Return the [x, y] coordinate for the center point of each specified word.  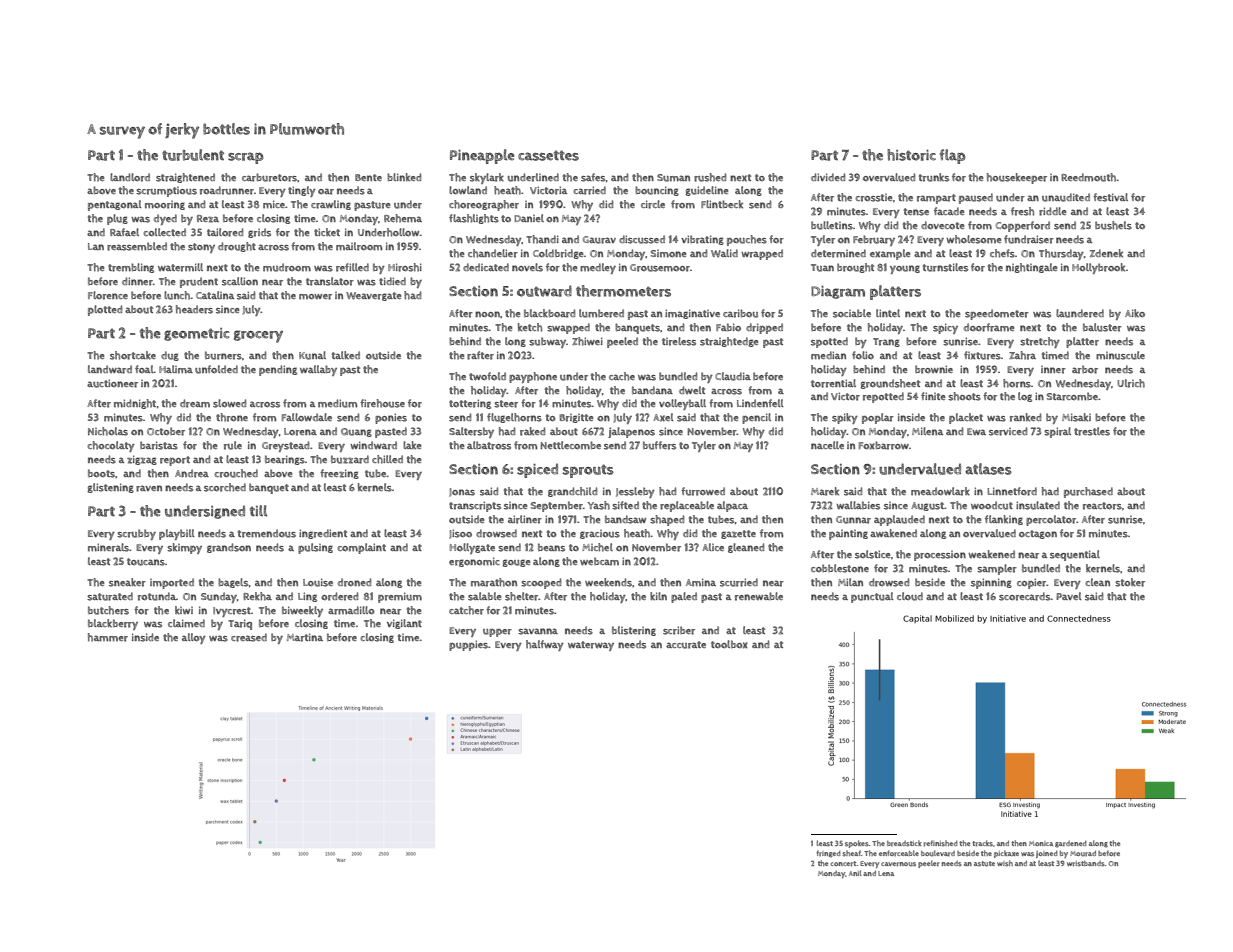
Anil [855, 873]
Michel [597, 547]
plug [117, 219]
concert [843, 864]
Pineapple [482, 156]
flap [953, 156]
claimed [186, 623]
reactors [1102, 506]
